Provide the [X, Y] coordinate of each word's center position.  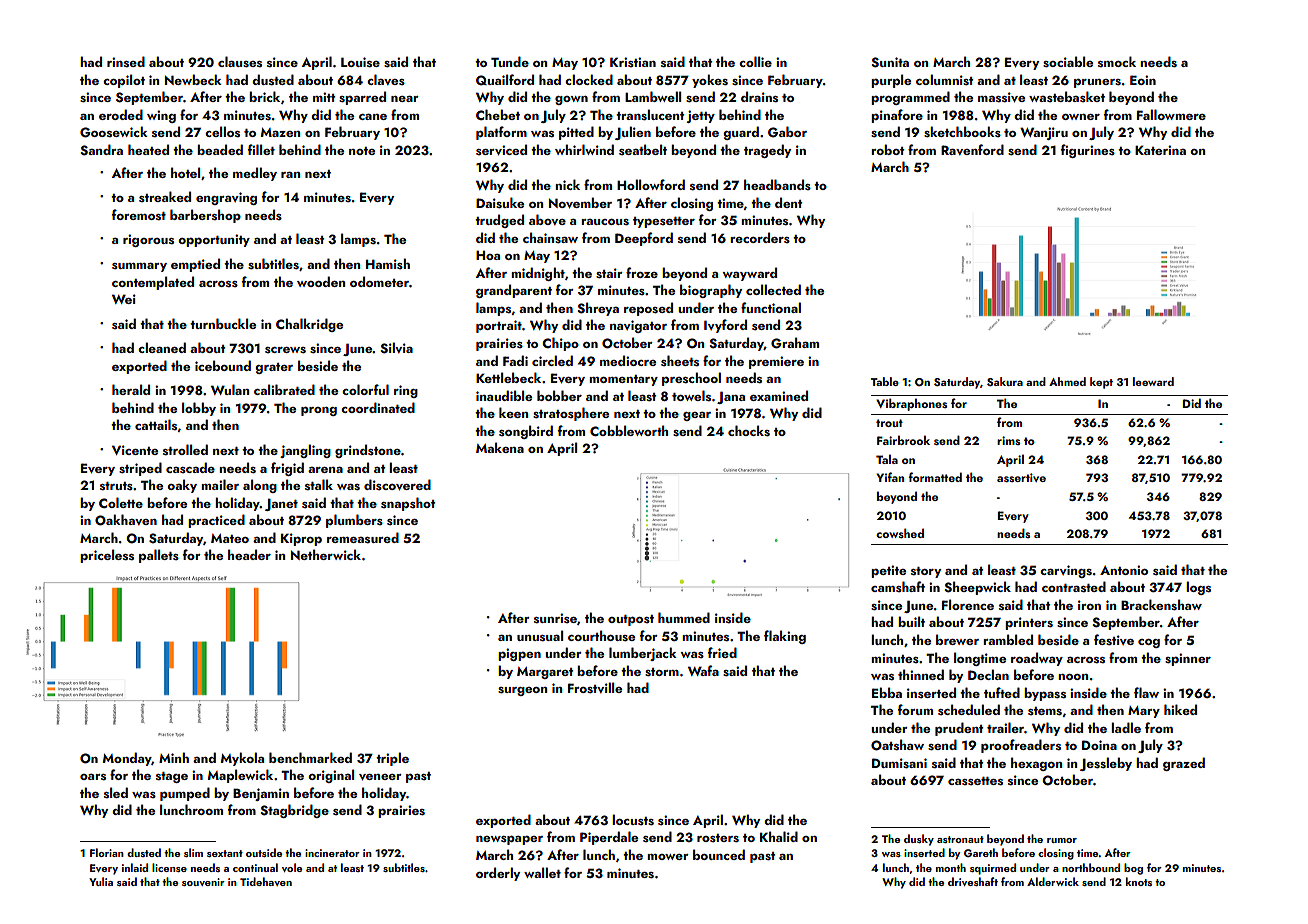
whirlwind [584, 149]
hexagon [1036, 764]
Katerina [1160, 150]
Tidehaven [266, 881]
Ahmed [1067, 381]
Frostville [595, 687]
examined [779, 395]
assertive [1021, 477]
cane [373, 117]
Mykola [242, 759]
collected [773, 289]
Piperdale [609, 838]
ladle [1126, 727]
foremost [139, 214]
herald [131, 389]
